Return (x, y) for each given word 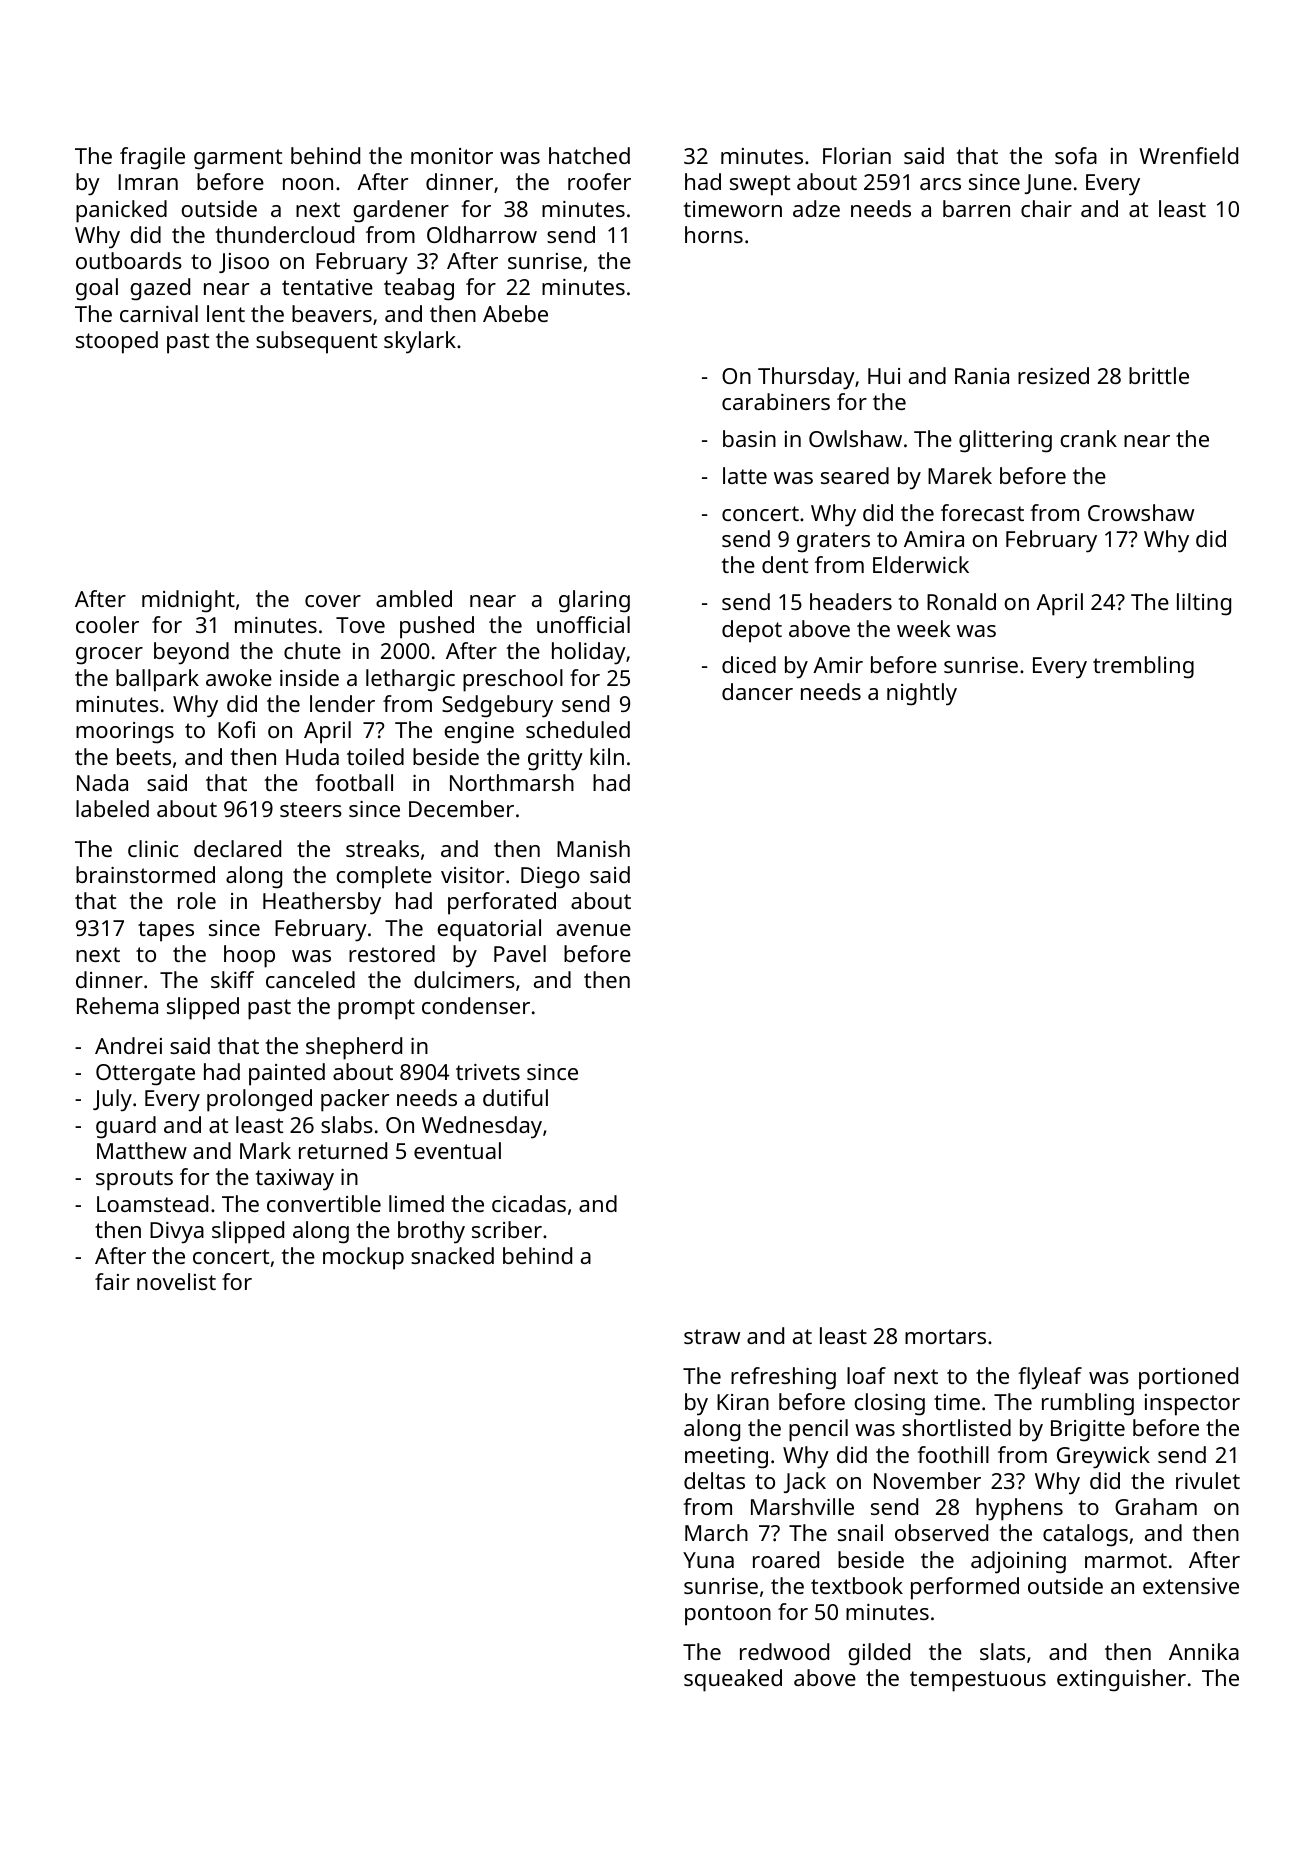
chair (1046, 208)
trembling (1143, 667)
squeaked (733, 1680)
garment (238, 159)
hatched (589, 155)
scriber (507, 1229)
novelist (176, 1281)
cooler (107, 624)
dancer (757, 691)
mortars (945, 1336)
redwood (784, 1651)
